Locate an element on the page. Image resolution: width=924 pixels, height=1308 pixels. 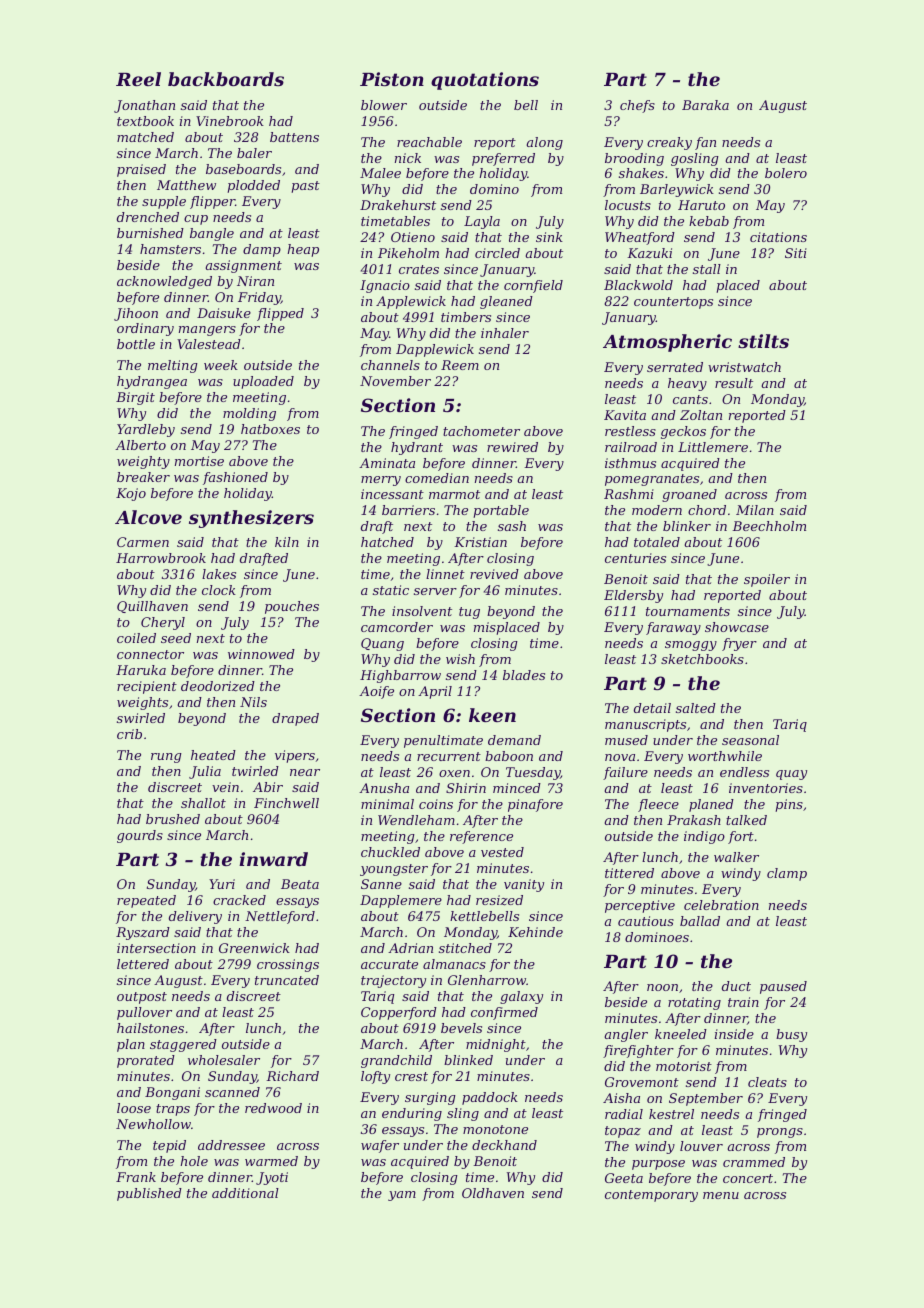
Frank is located at coordinates (136, 1177).
